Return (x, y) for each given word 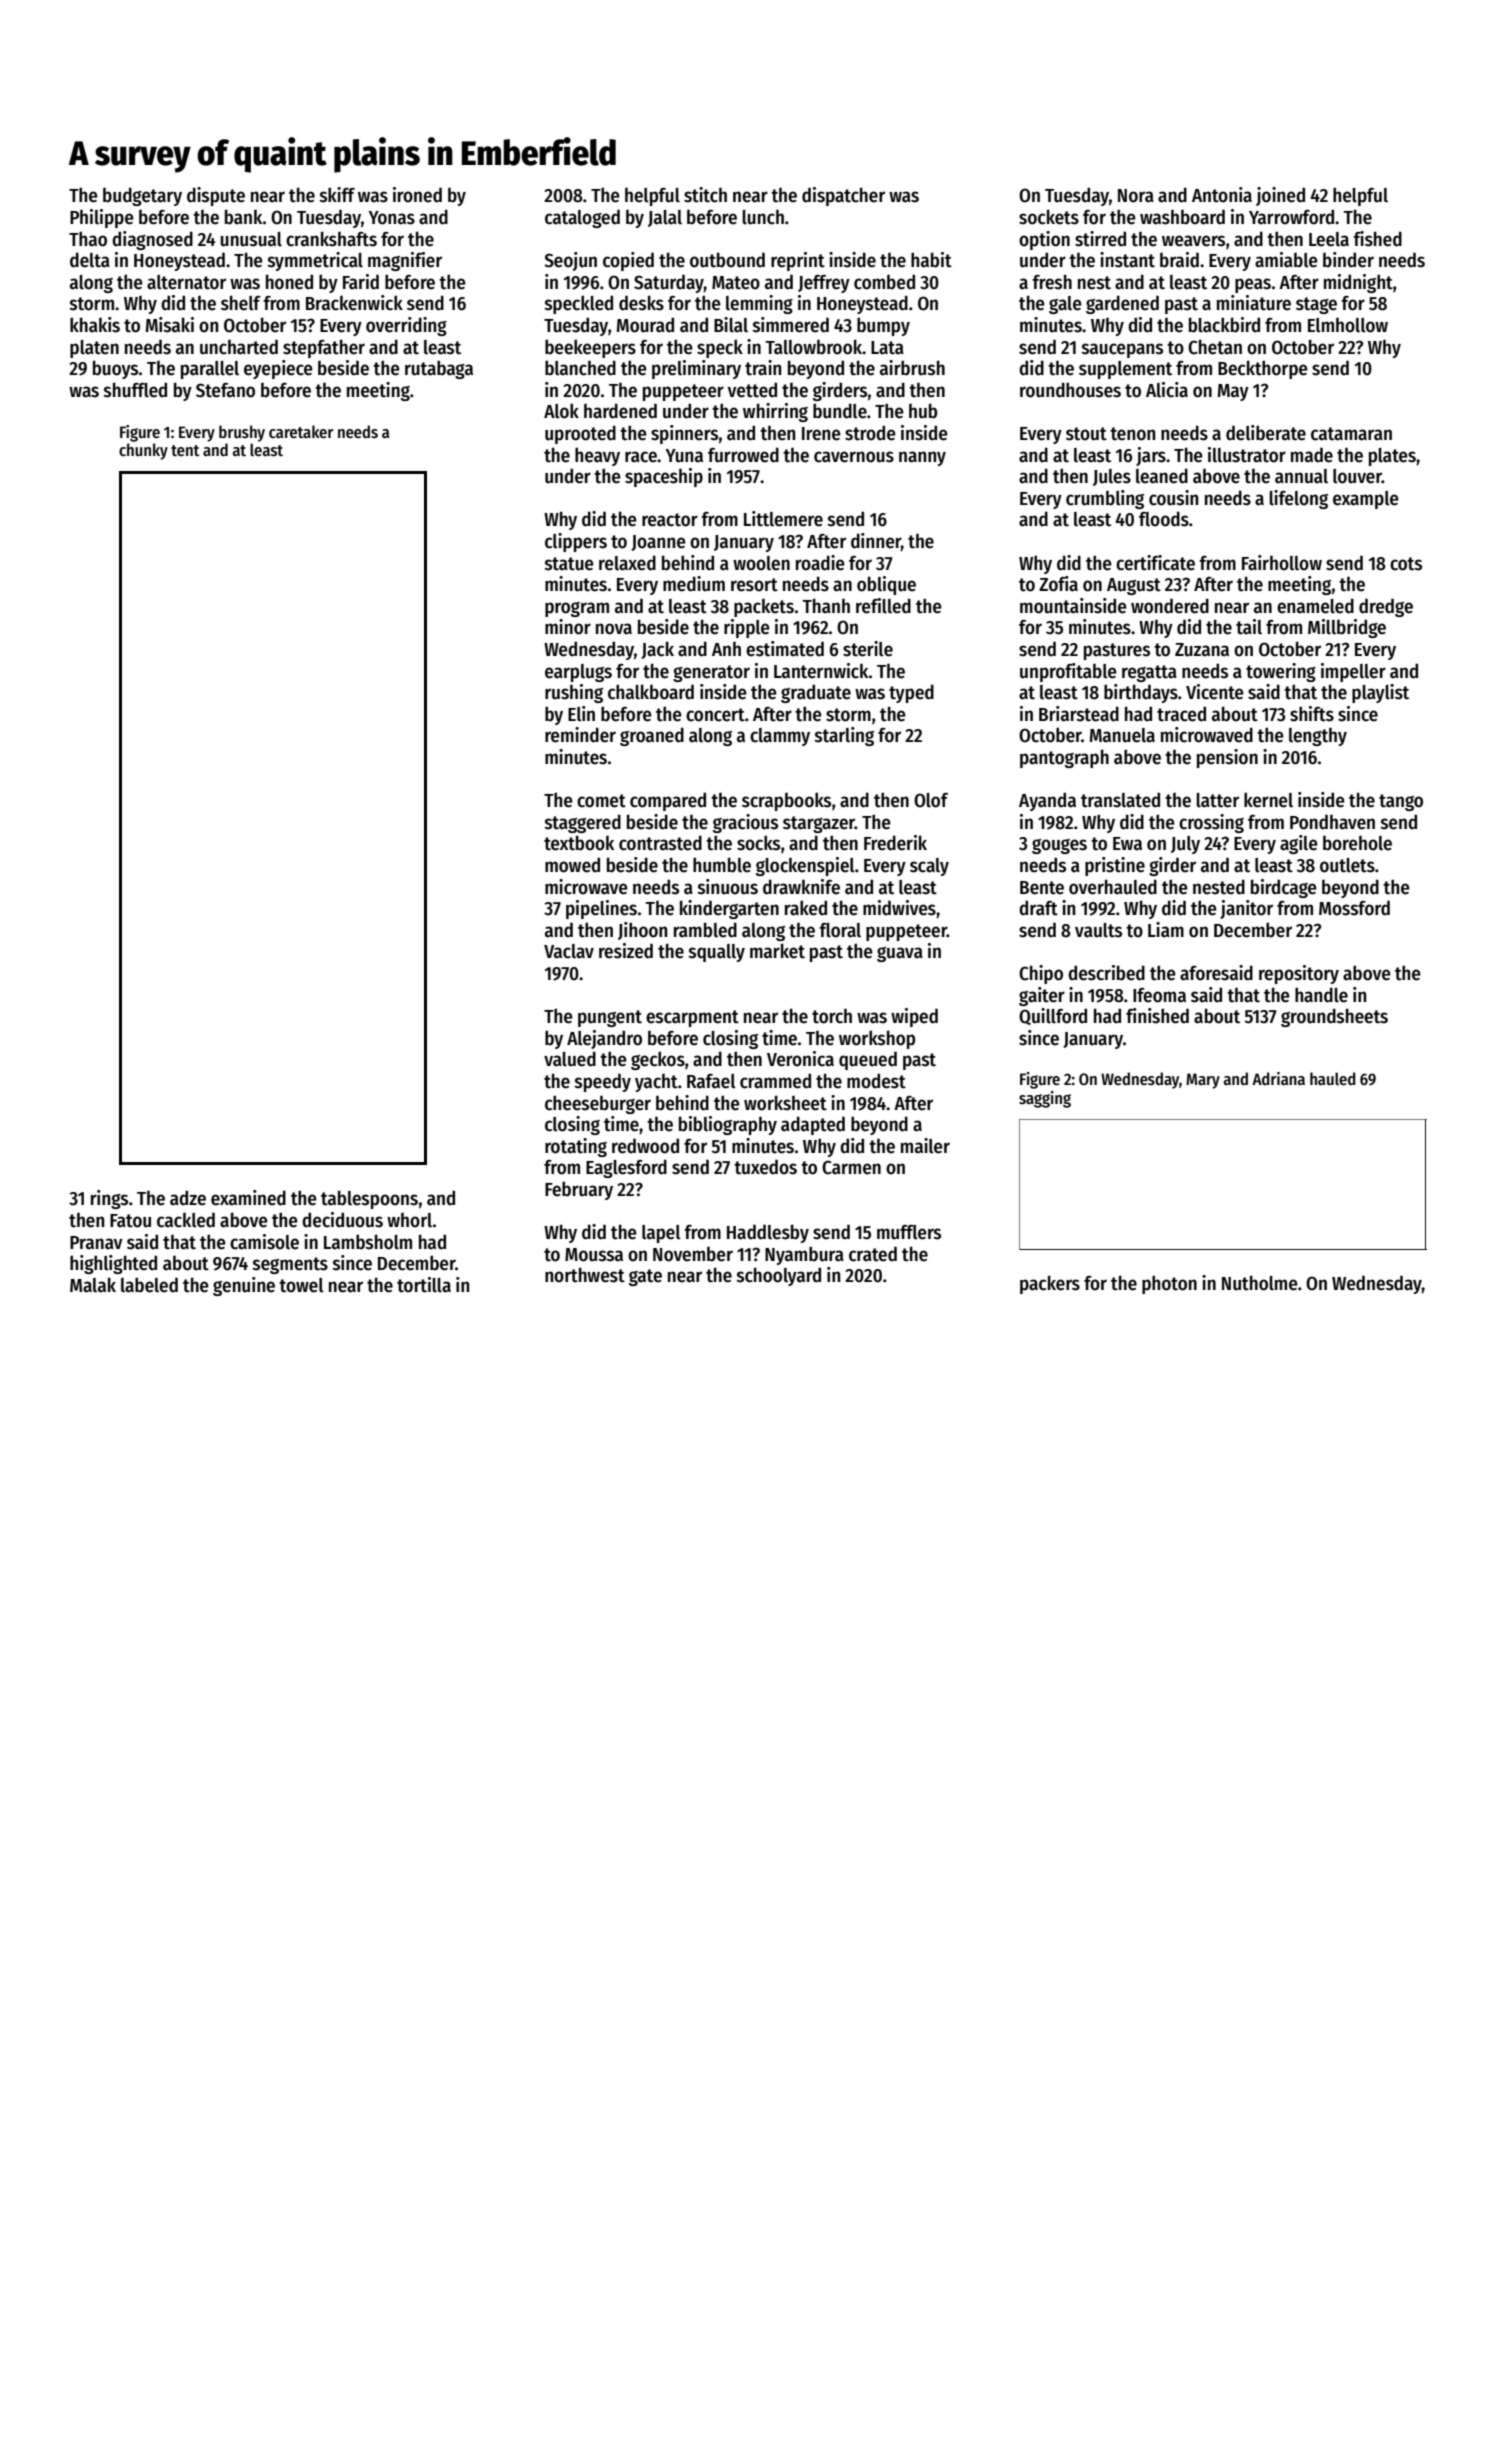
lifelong (1298, 499)
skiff (337, 195)
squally (717, 953)
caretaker (301, 431)
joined (1280, 196)
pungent (610, 1018)
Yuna (684, 456)
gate (645, 1277)
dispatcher (843, 196)
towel (301, 1285)
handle (1321, 995)
